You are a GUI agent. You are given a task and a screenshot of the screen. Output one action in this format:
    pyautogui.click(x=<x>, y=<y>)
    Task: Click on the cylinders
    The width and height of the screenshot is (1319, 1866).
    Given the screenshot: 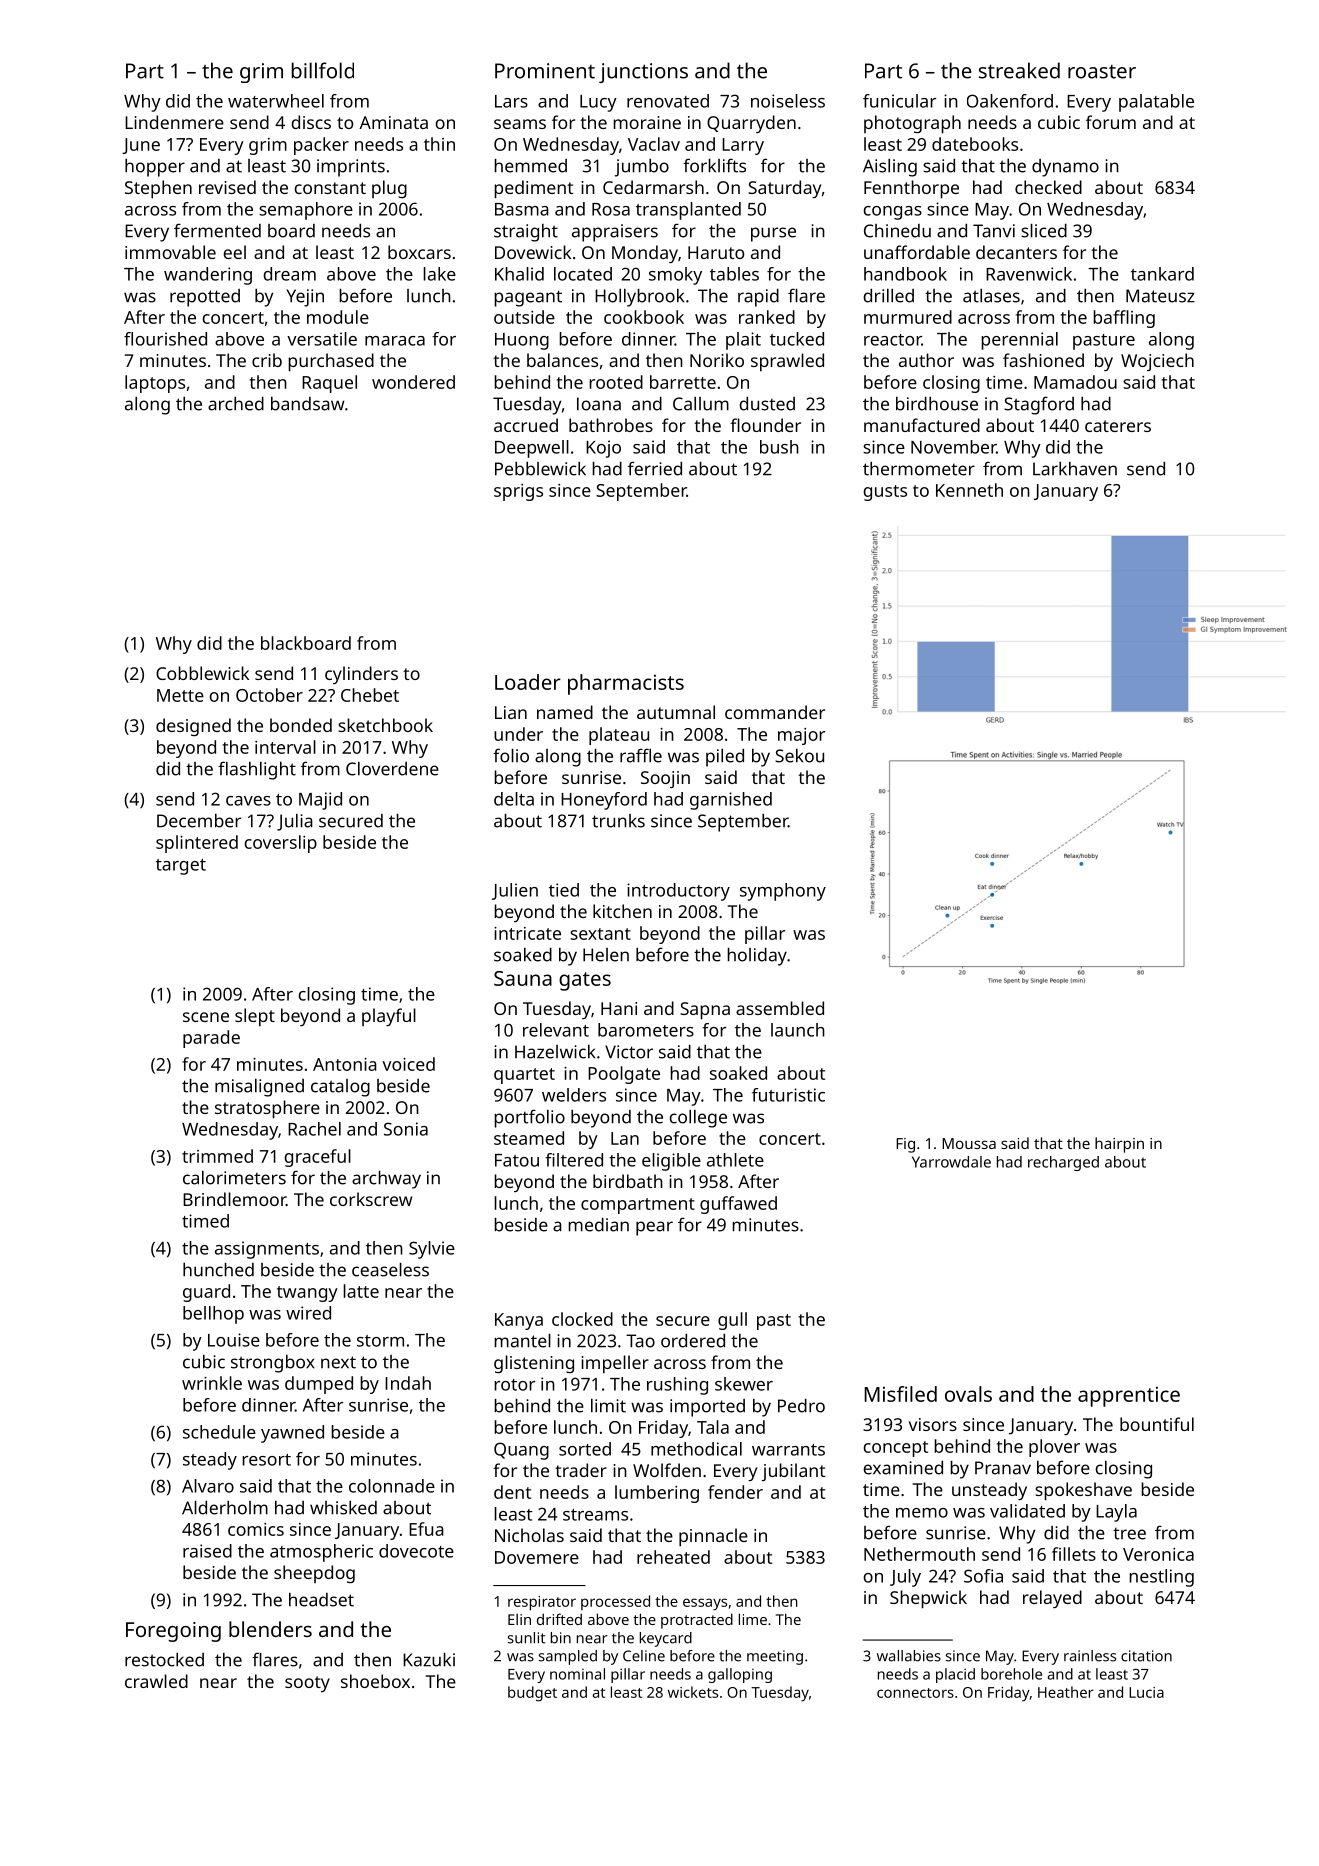 What is the action you would take?
    pyautogui.click(x=361, y=675)
